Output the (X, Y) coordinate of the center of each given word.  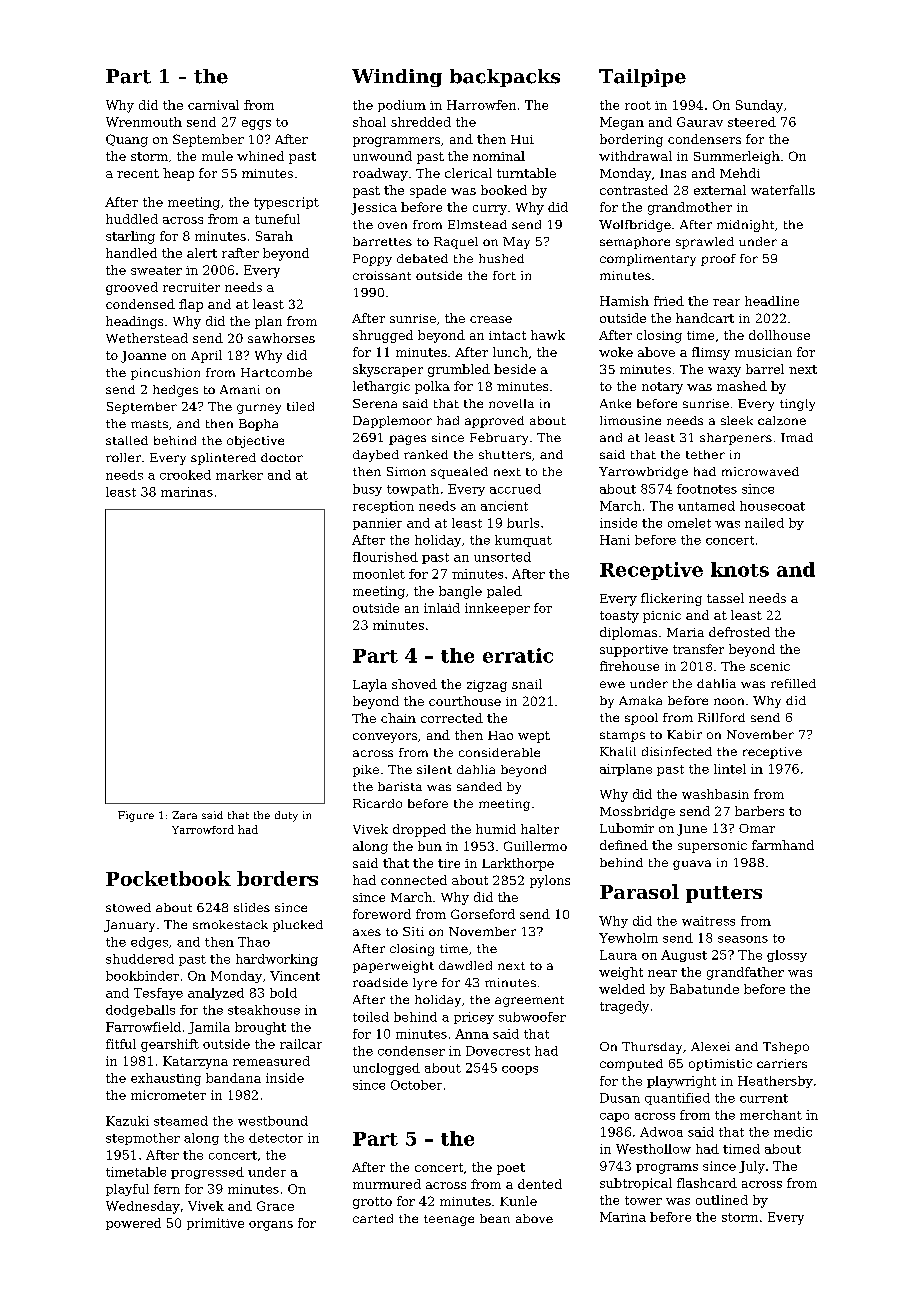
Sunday (759, 106)
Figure (136, 816)
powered (133, 1224)
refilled (793, 683)
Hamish (624, 301)
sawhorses (281, 338)
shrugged (383, 336)
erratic (518, 655)
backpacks (505, 78)
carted (373, 1218)
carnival (213, 105)
